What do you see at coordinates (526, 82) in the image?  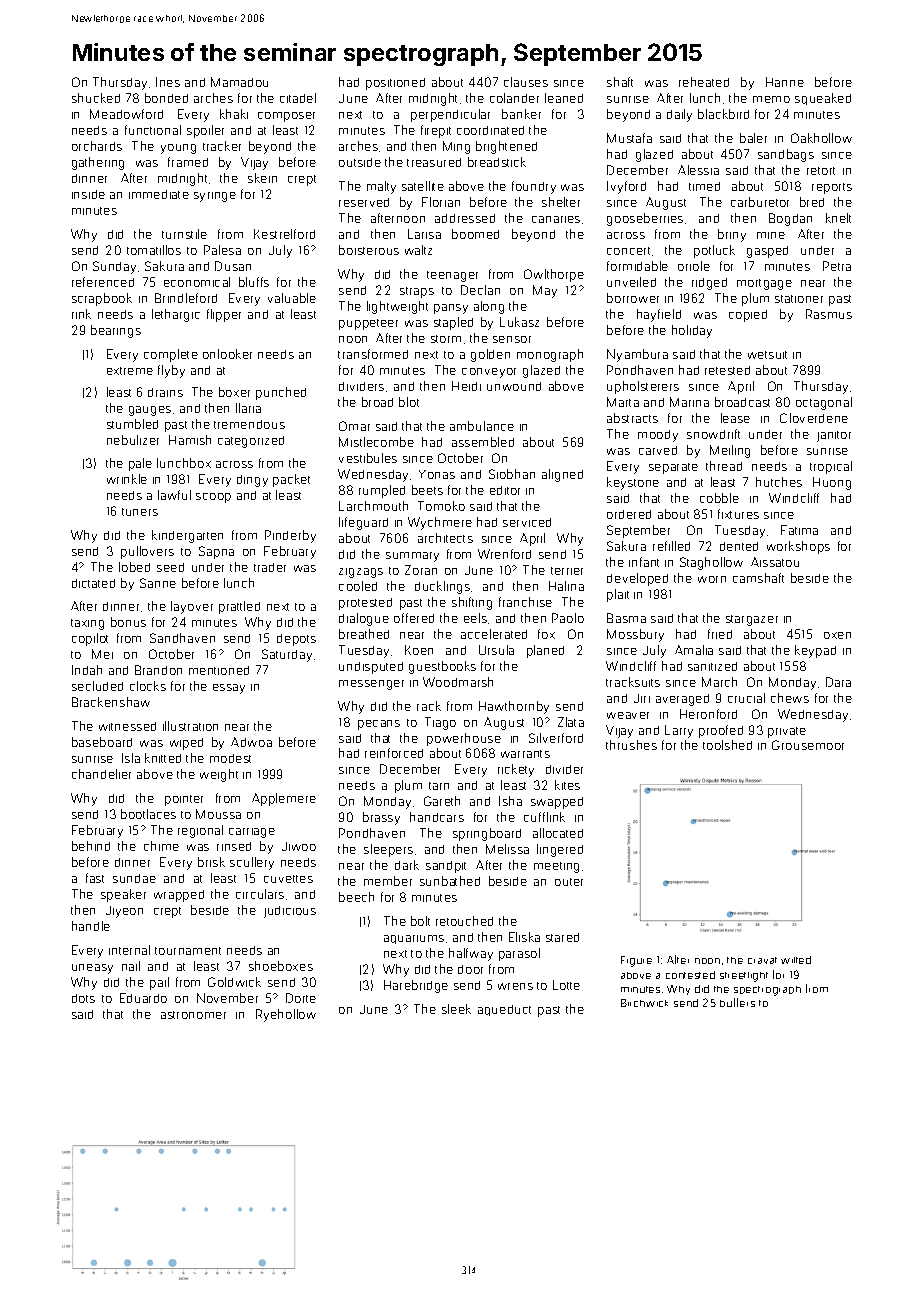 I see `clauses` at bounding box center [526, 82].
